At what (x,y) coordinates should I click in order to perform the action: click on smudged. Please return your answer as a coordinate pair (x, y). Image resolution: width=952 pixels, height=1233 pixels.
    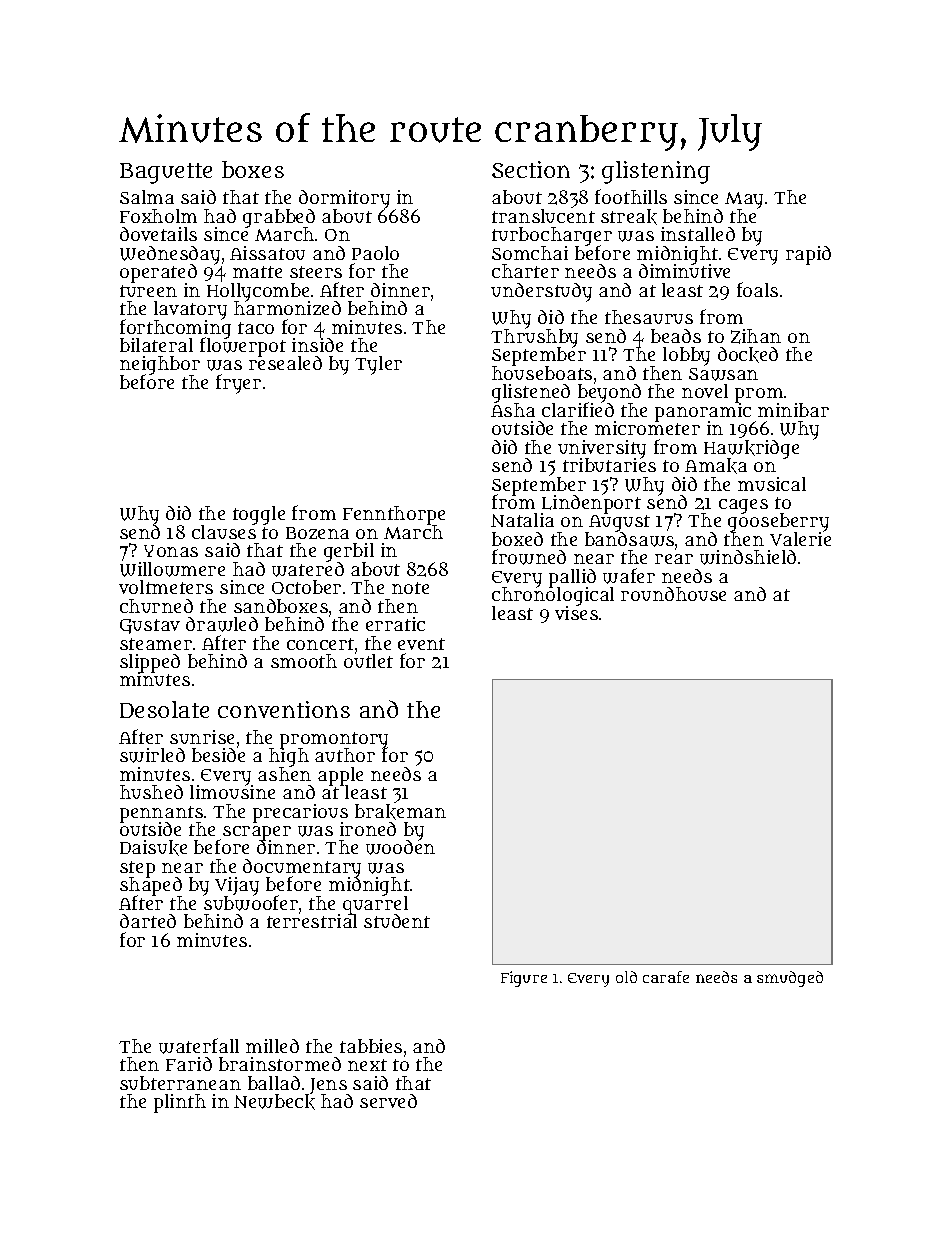
    Looking at the image, I should click on (790, 979).
